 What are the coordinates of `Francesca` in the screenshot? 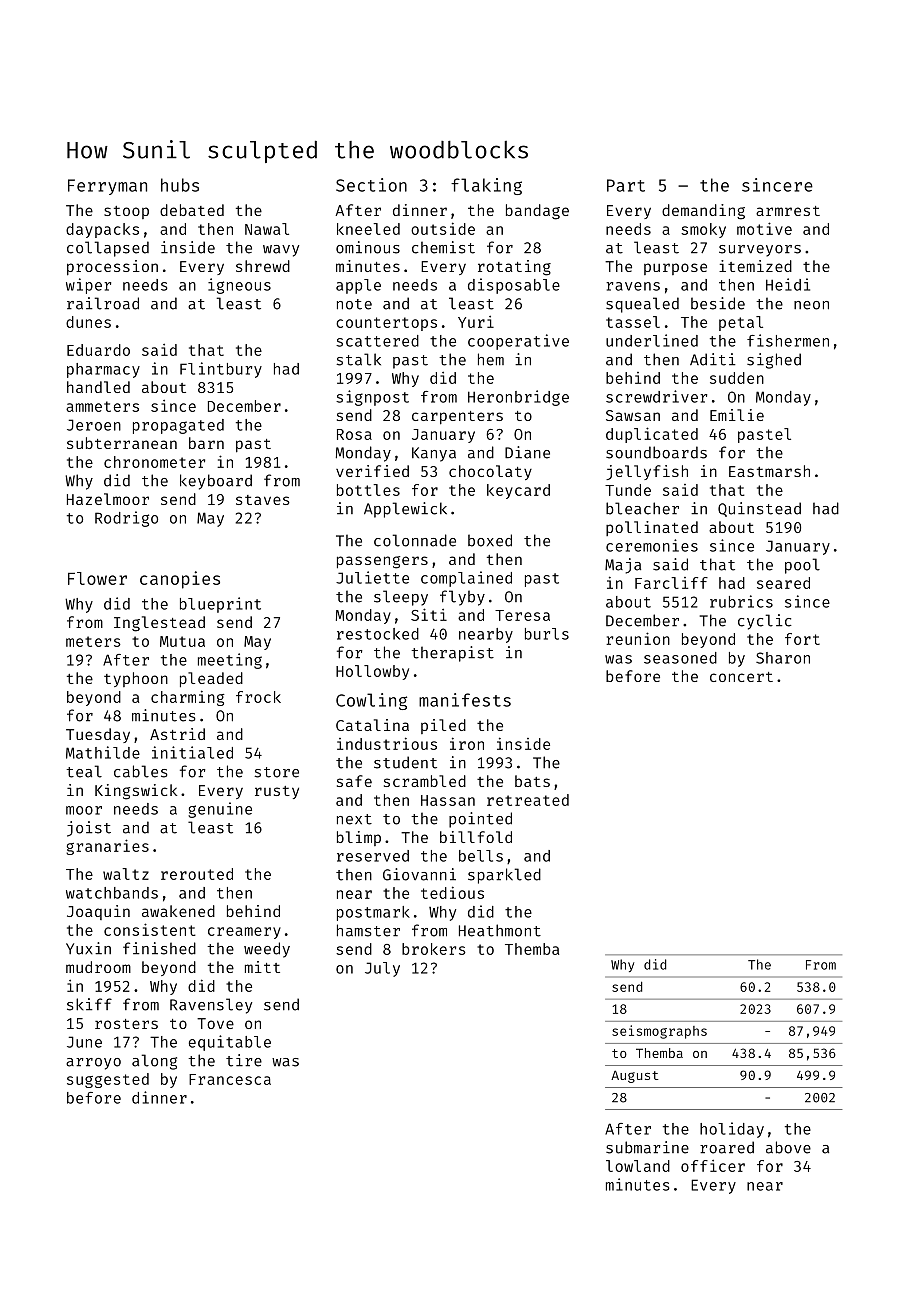 It's located at (230, 1079).
